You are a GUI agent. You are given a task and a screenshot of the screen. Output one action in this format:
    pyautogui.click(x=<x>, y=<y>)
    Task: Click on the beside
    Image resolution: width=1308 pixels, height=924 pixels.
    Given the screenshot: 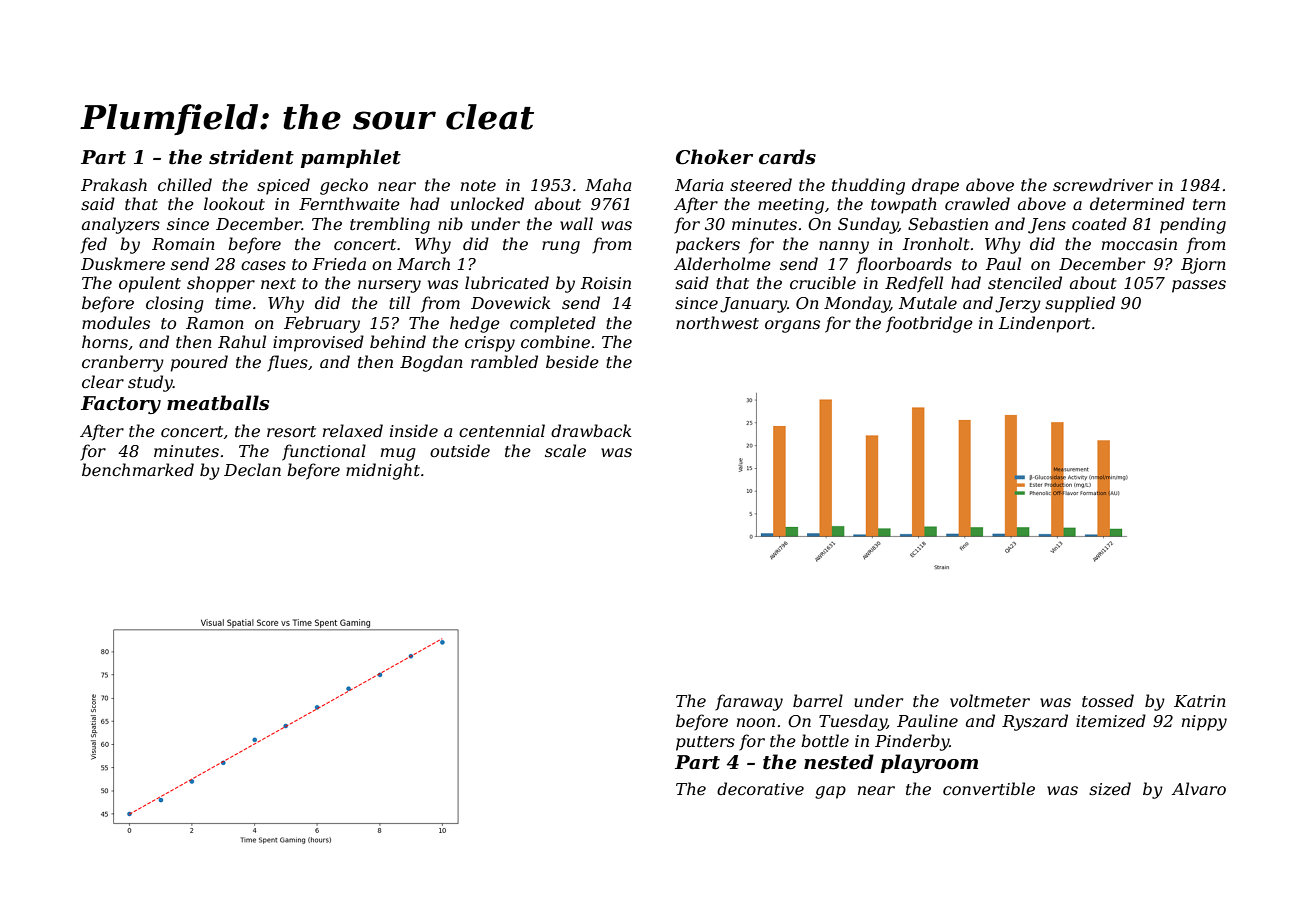 What is the action you would take?
    pyautogui.click(x=572, y=361)
